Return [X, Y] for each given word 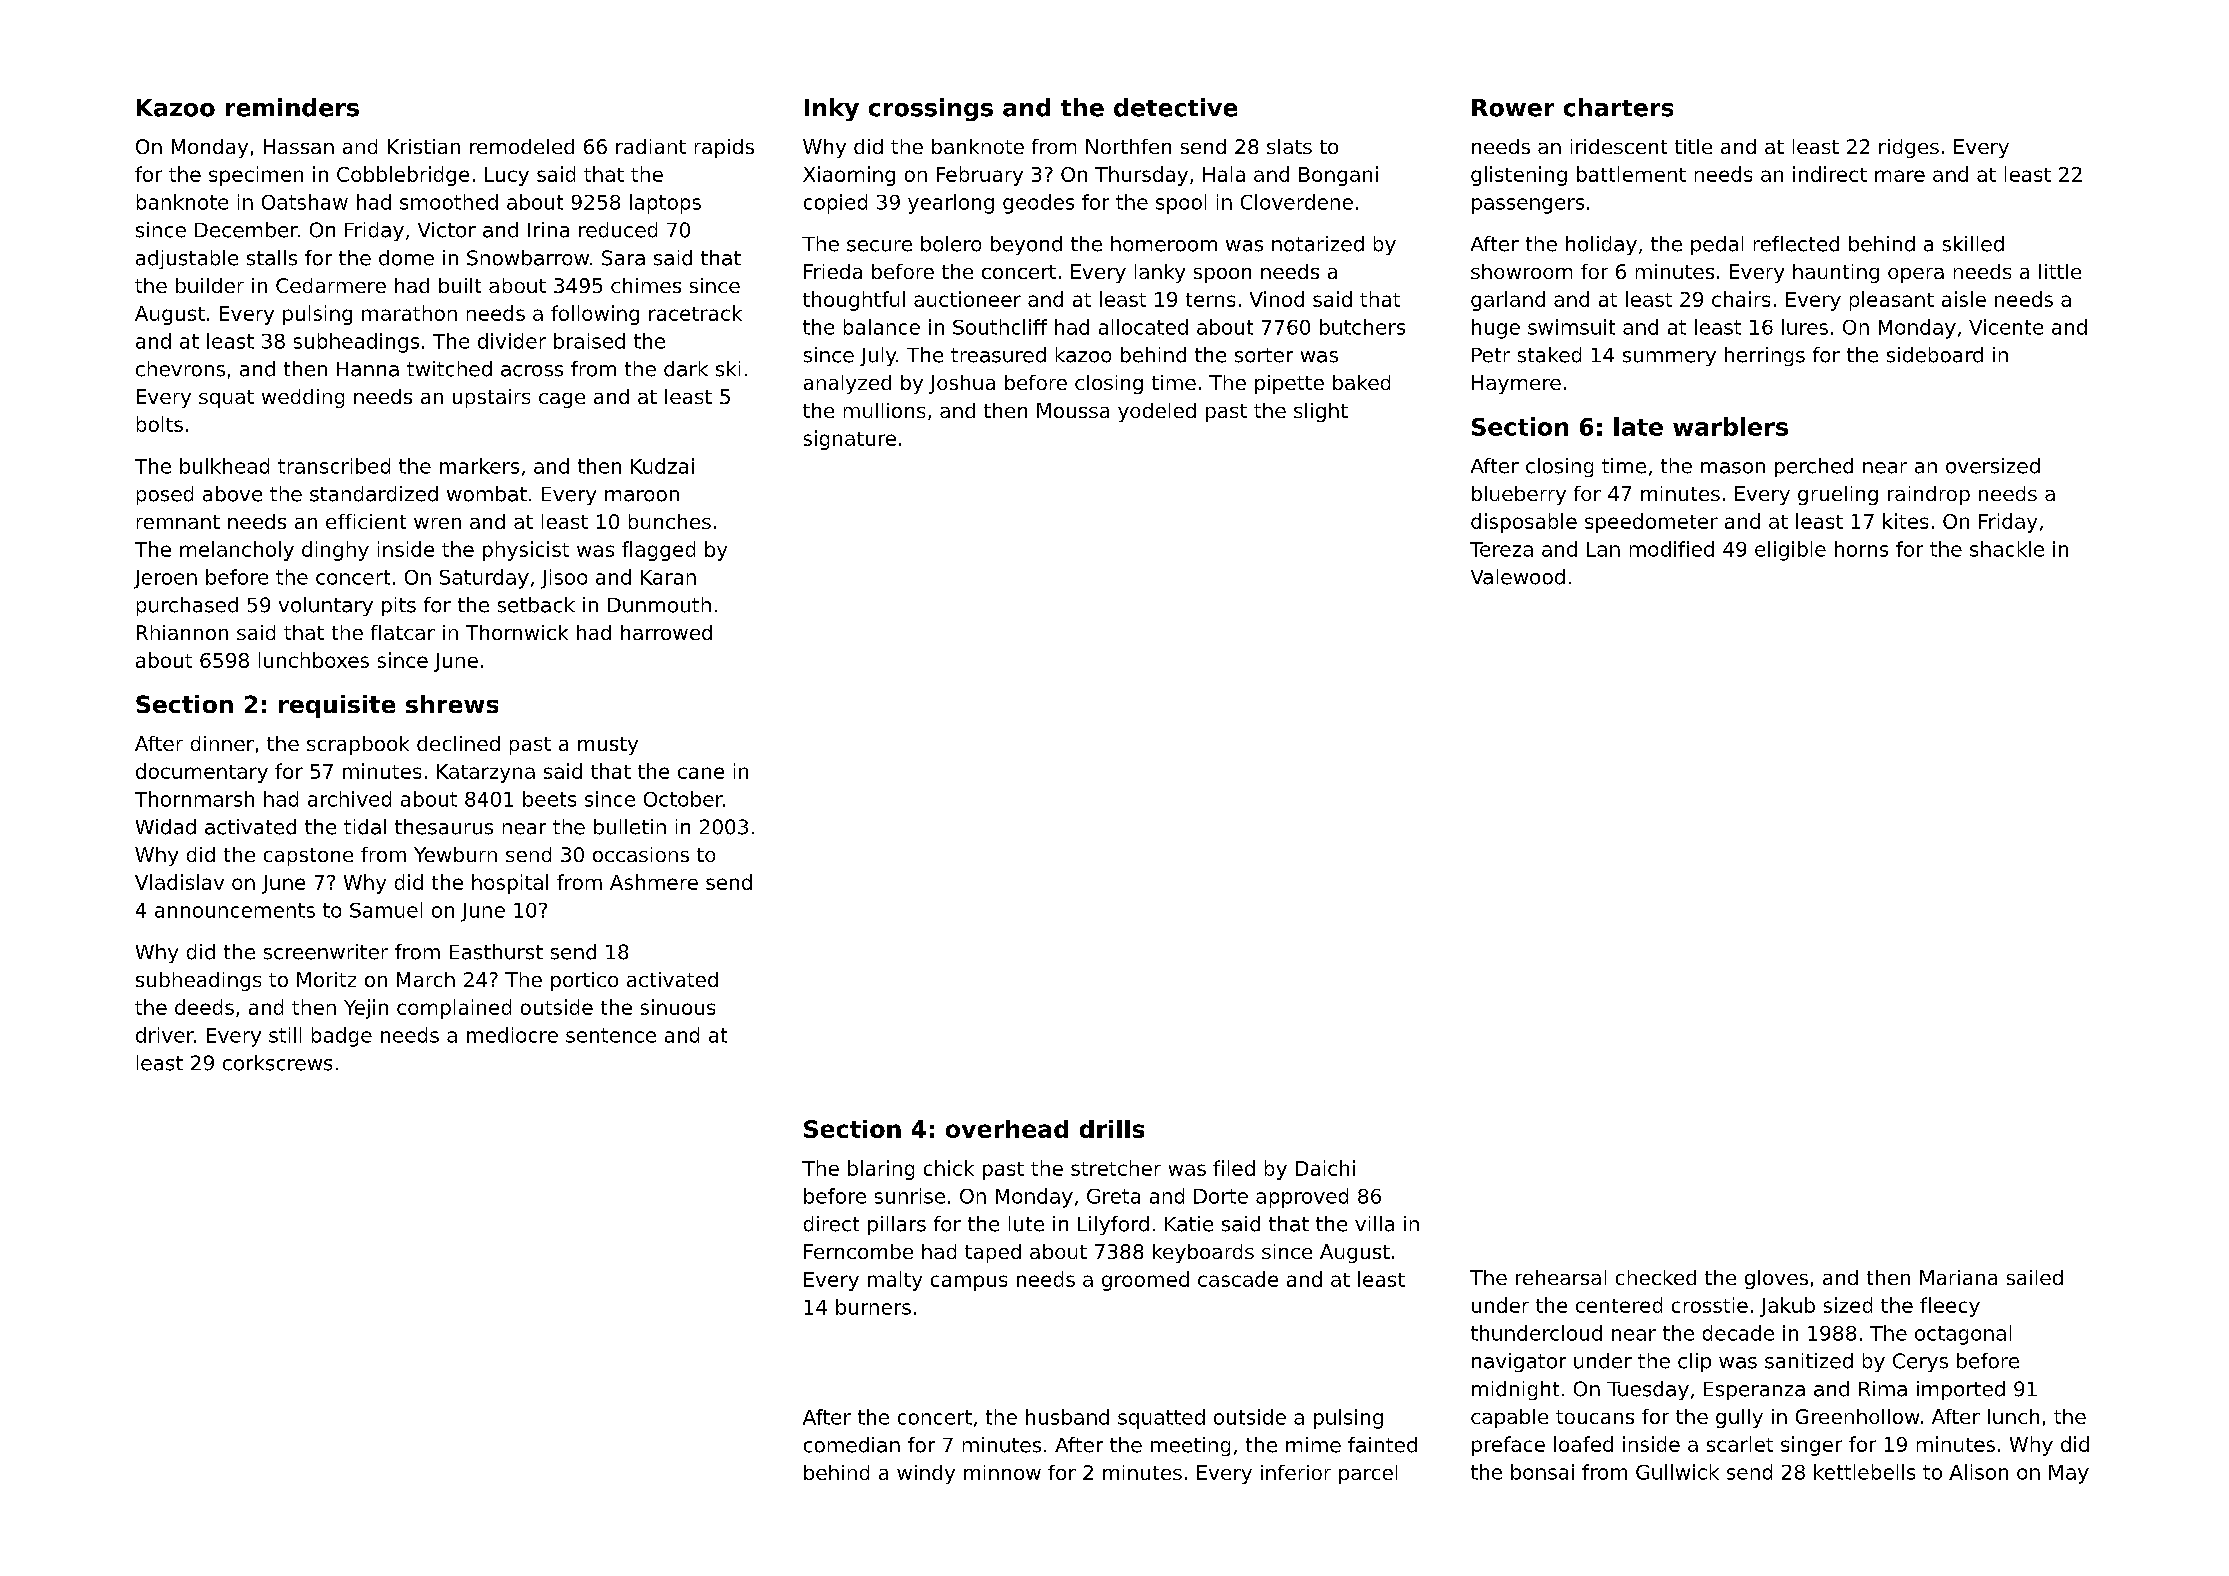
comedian [852, 1445]
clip [1694, 1362]
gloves [1776, 1279]
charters [1618, 107]
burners [873, 1307]
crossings [931, 109]
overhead [1007, 1129]
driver [165, 1035]
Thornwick [517, 632]
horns [1861, 549]
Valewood [1518, 577]
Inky [832, 109]
